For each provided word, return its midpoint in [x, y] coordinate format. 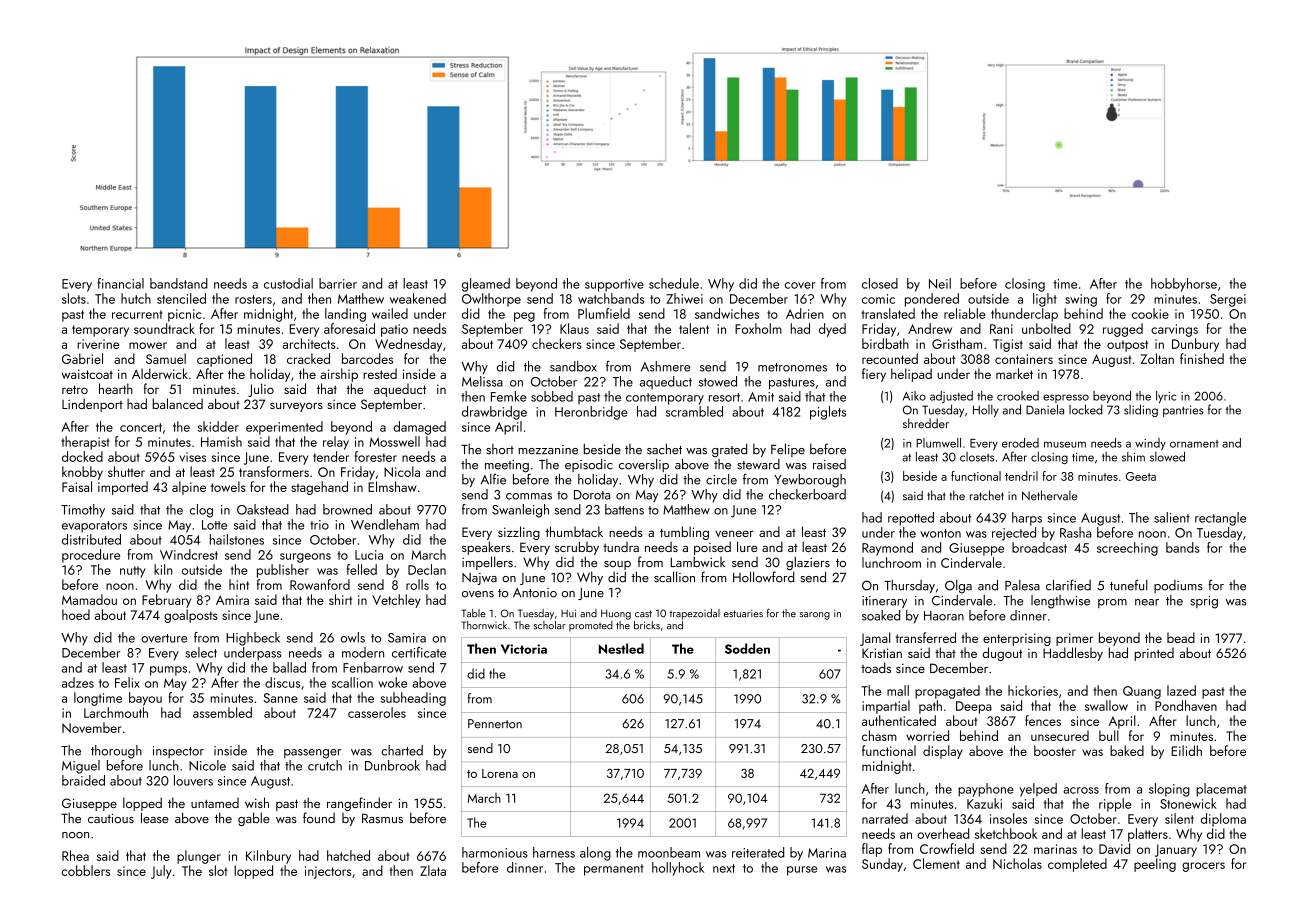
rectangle [1220, 519]
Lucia [369, 555]
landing [345, 315]
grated [729, 450]
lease [155, 817]
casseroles [377, 712]
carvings [1174, 330]
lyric [1166, 397]
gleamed [486, 285]
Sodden [747, 648]
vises [193, 457]
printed [1154, 654]
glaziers [808, 563]
